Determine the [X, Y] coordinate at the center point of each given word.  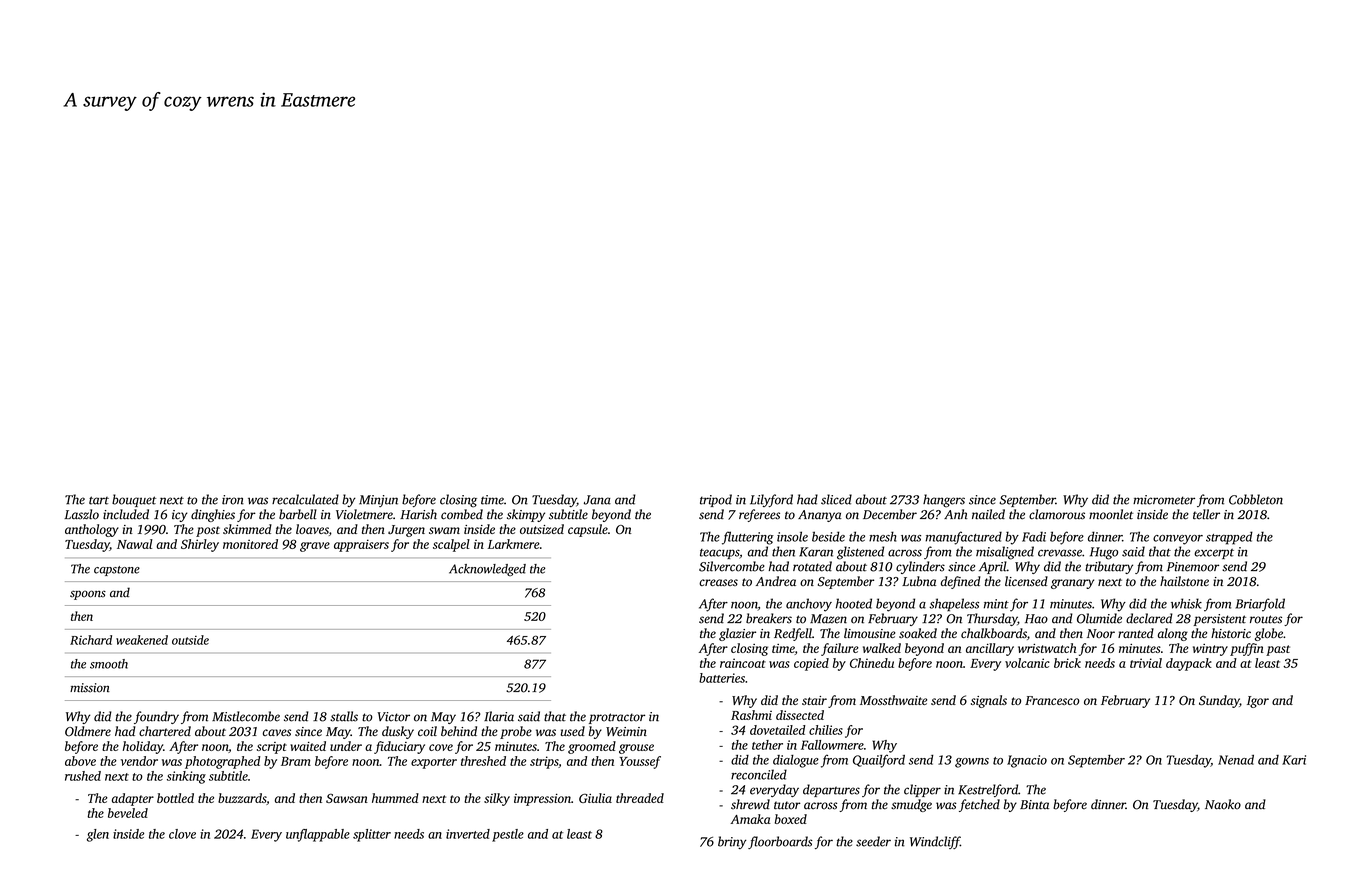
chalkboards [994, 633]
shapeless [954, 604]
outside [190, 640]
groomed [592, 747]
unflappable [318, 835]
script [272, 748]
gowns [972, 763]
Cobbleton [1256, 499]
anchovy [809, 605]
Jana [597, 500]
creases [718, 582]
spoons [88, 595]
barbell [298, 514]
